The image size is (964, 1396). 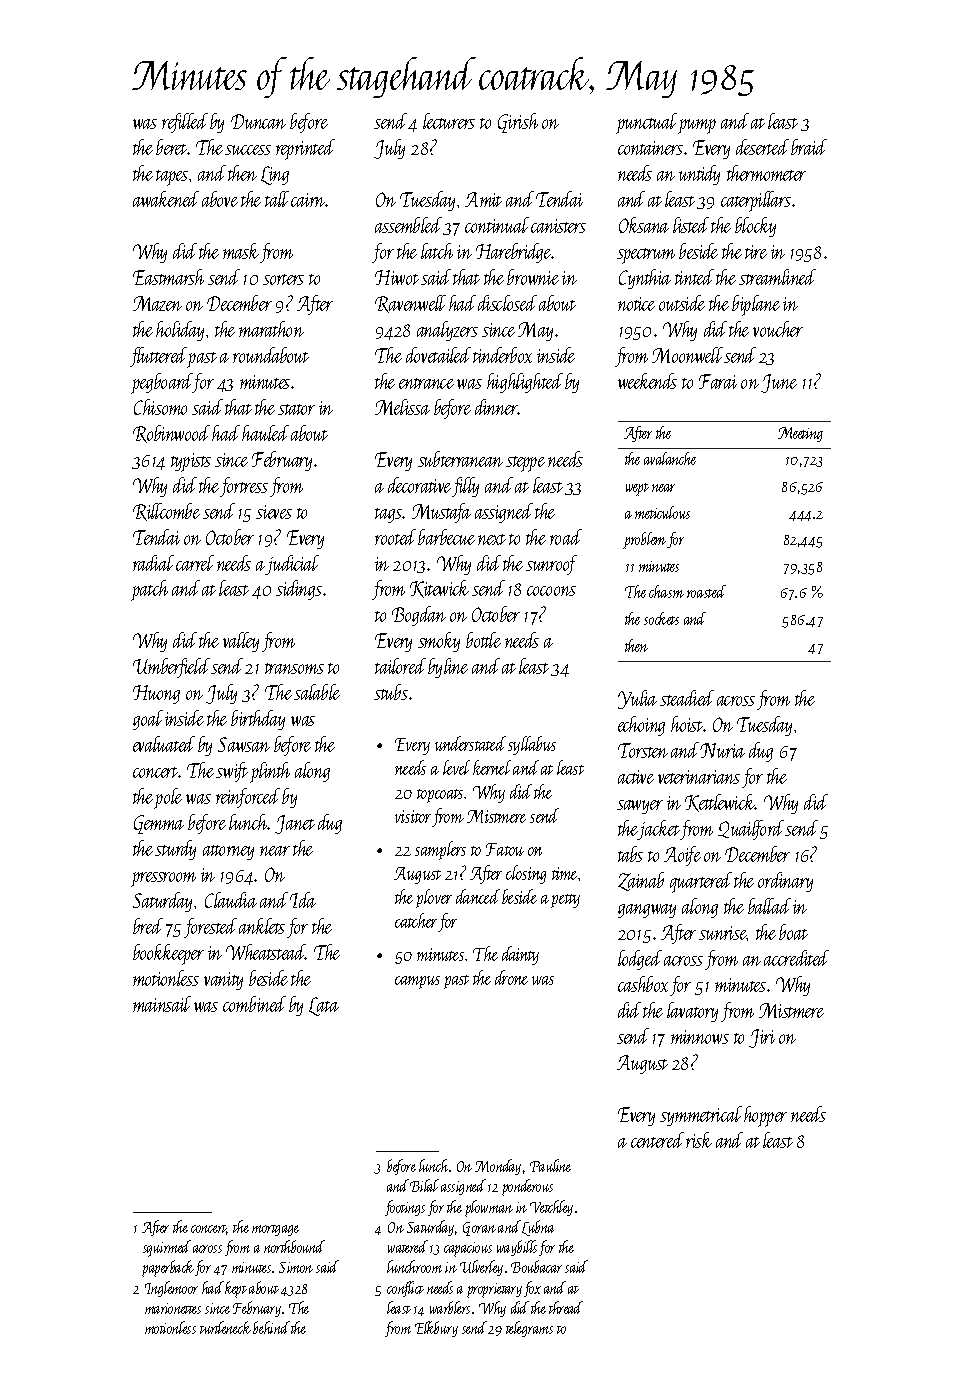 I want to click on stubs, so click(x=391, y=692).
